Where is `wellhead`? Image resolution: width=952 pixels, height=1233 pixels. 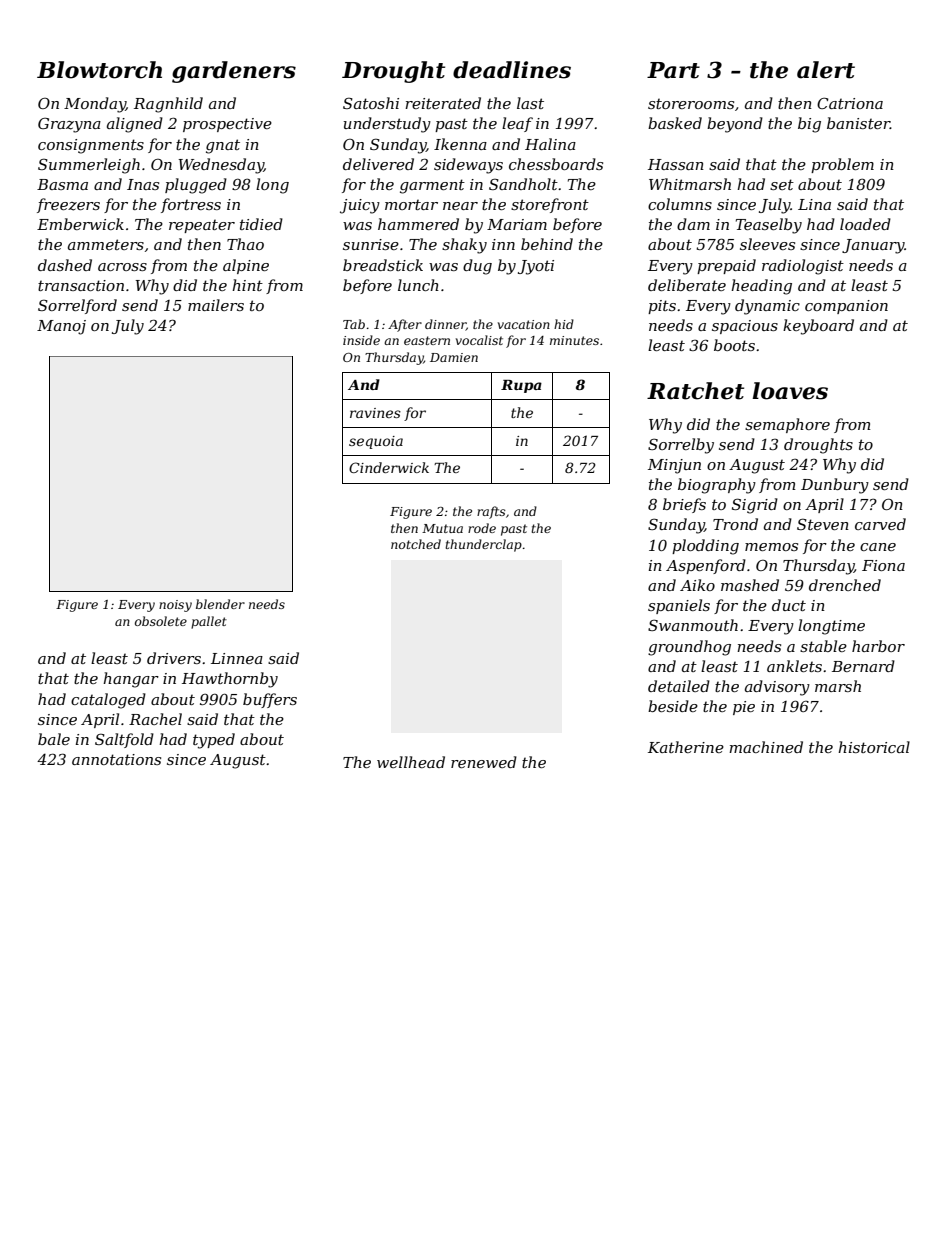 wellhead is located at coordinates (411, 762).
